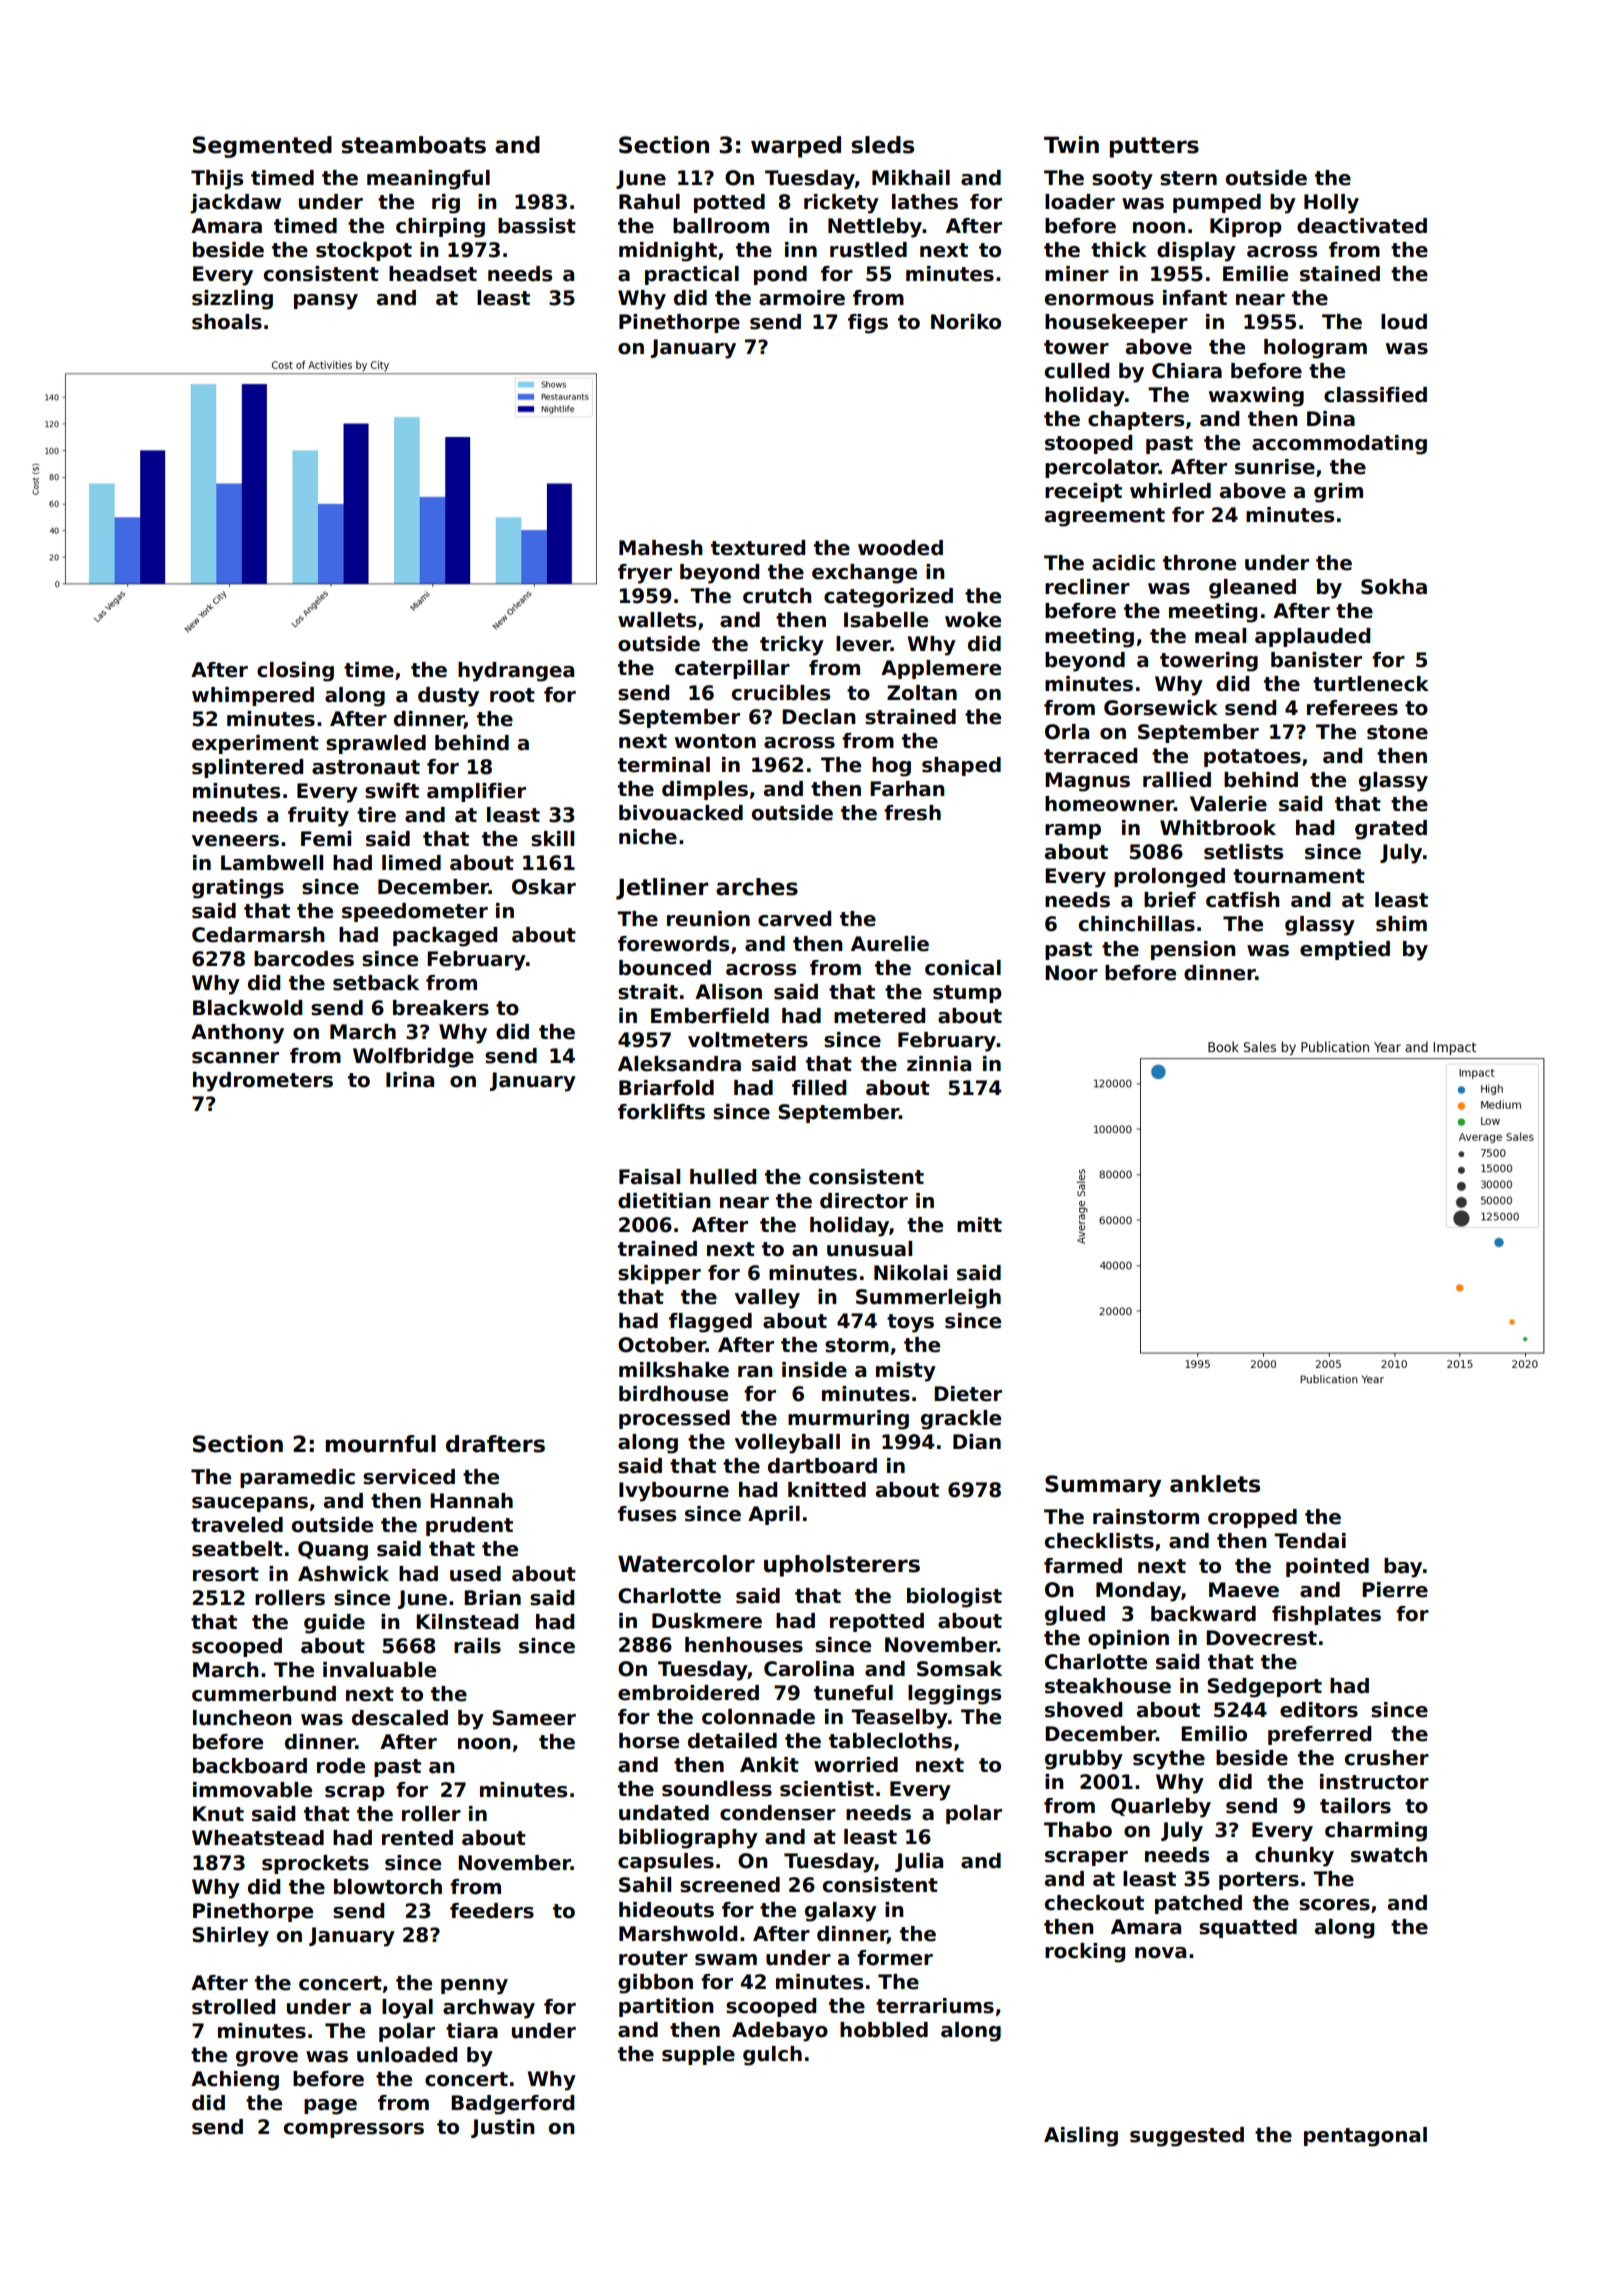 This screenshot has height=2292, width=1620. Describe the element at coordinates (899, 1719) in the screenshot. I see `Teaselby` at that location.
